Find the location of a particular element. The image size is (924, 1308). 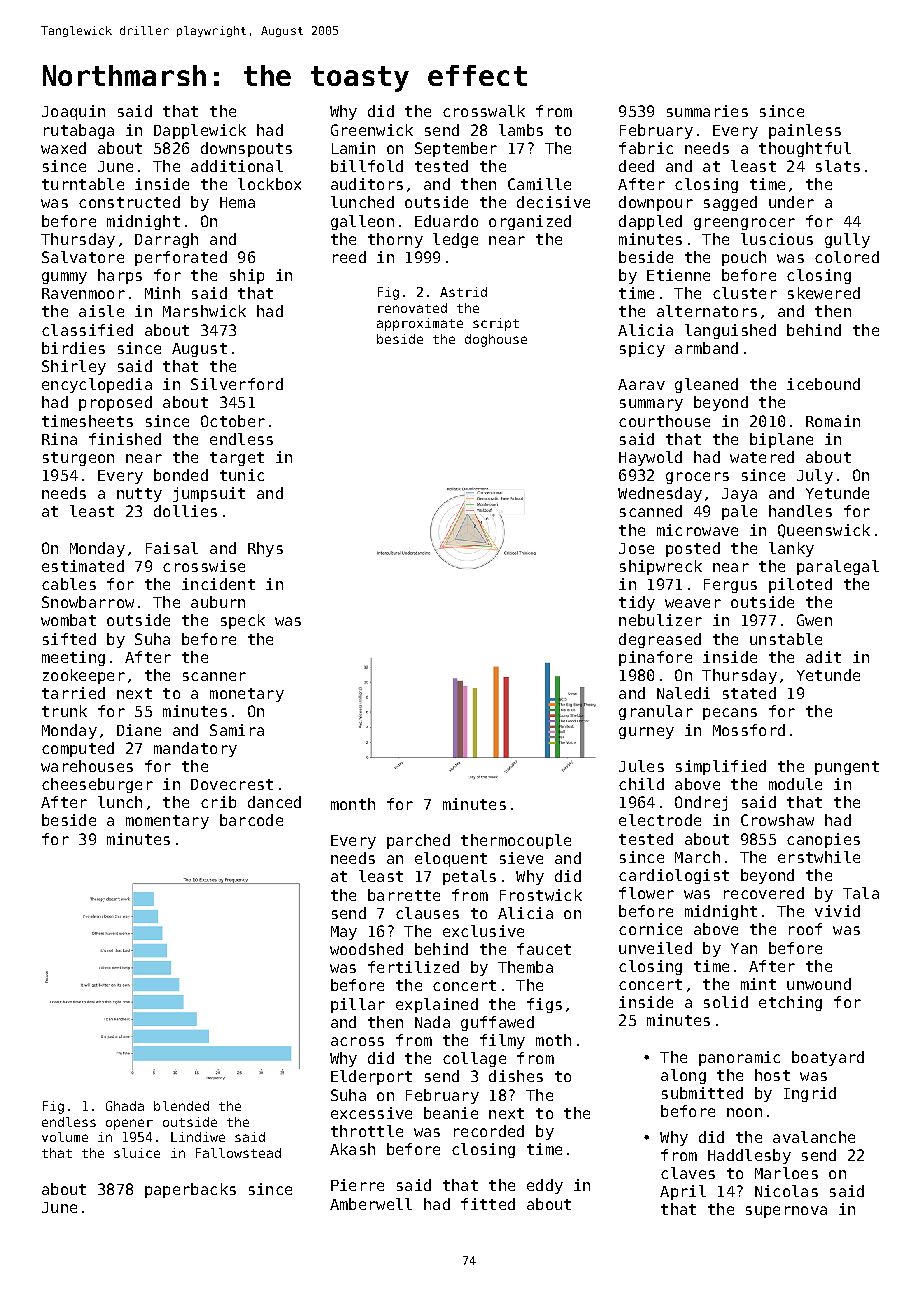

auditors is located at coordinates (367, 184).
